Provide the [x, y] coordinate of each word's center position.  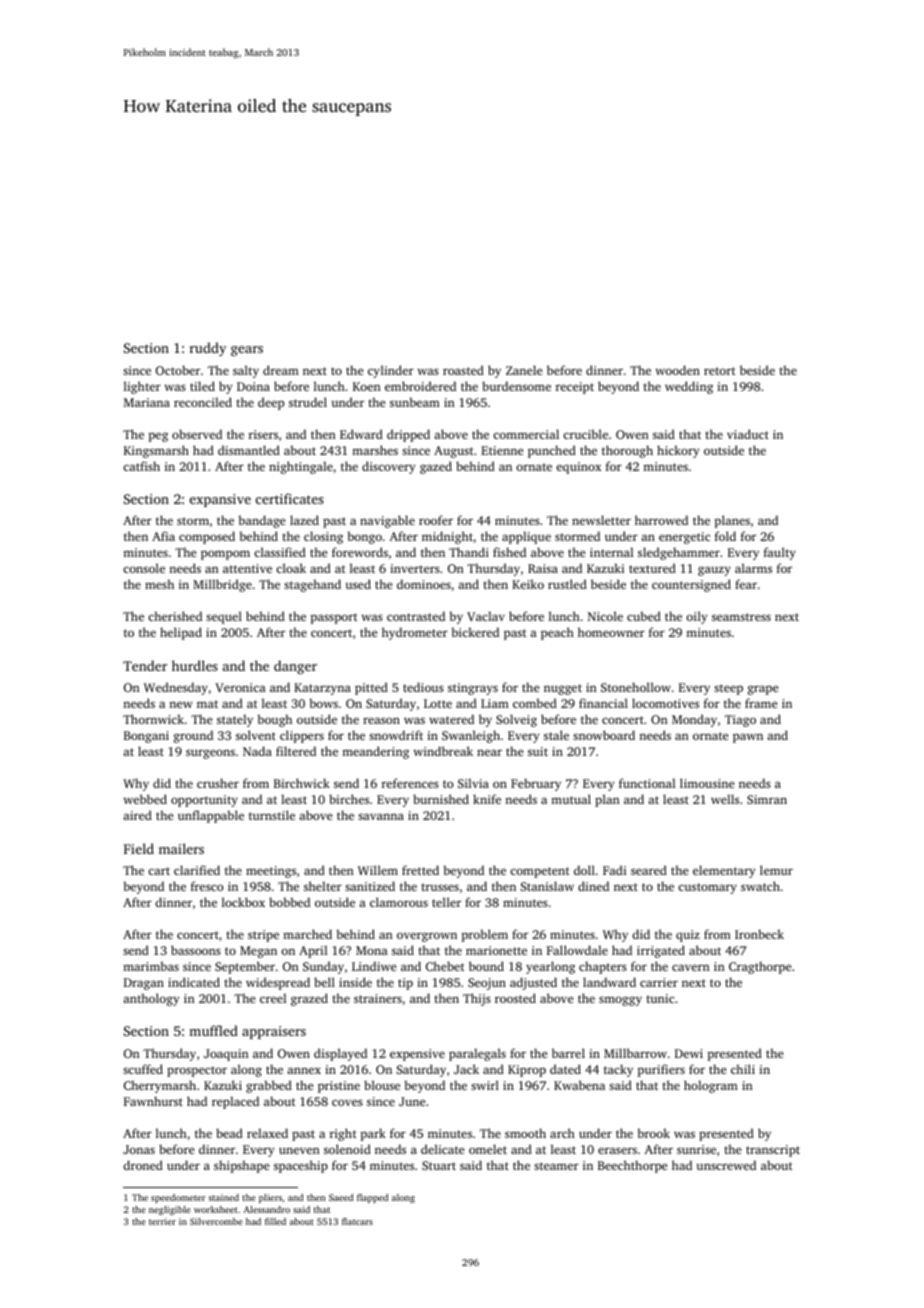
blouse [382, 1085]
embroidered [420, 386]
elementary [724, 871]
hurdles [195, 665]
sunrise [696, 1149]
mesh [159, 584]
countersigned [691, 585]
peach [557, 633]
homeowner [611, 632]
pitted [371, 688]
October [178, 370]
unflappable [211, 816]
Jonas [139, 1149]
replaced [235, 1102]
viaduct [748, 434]
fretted [420, 870]
